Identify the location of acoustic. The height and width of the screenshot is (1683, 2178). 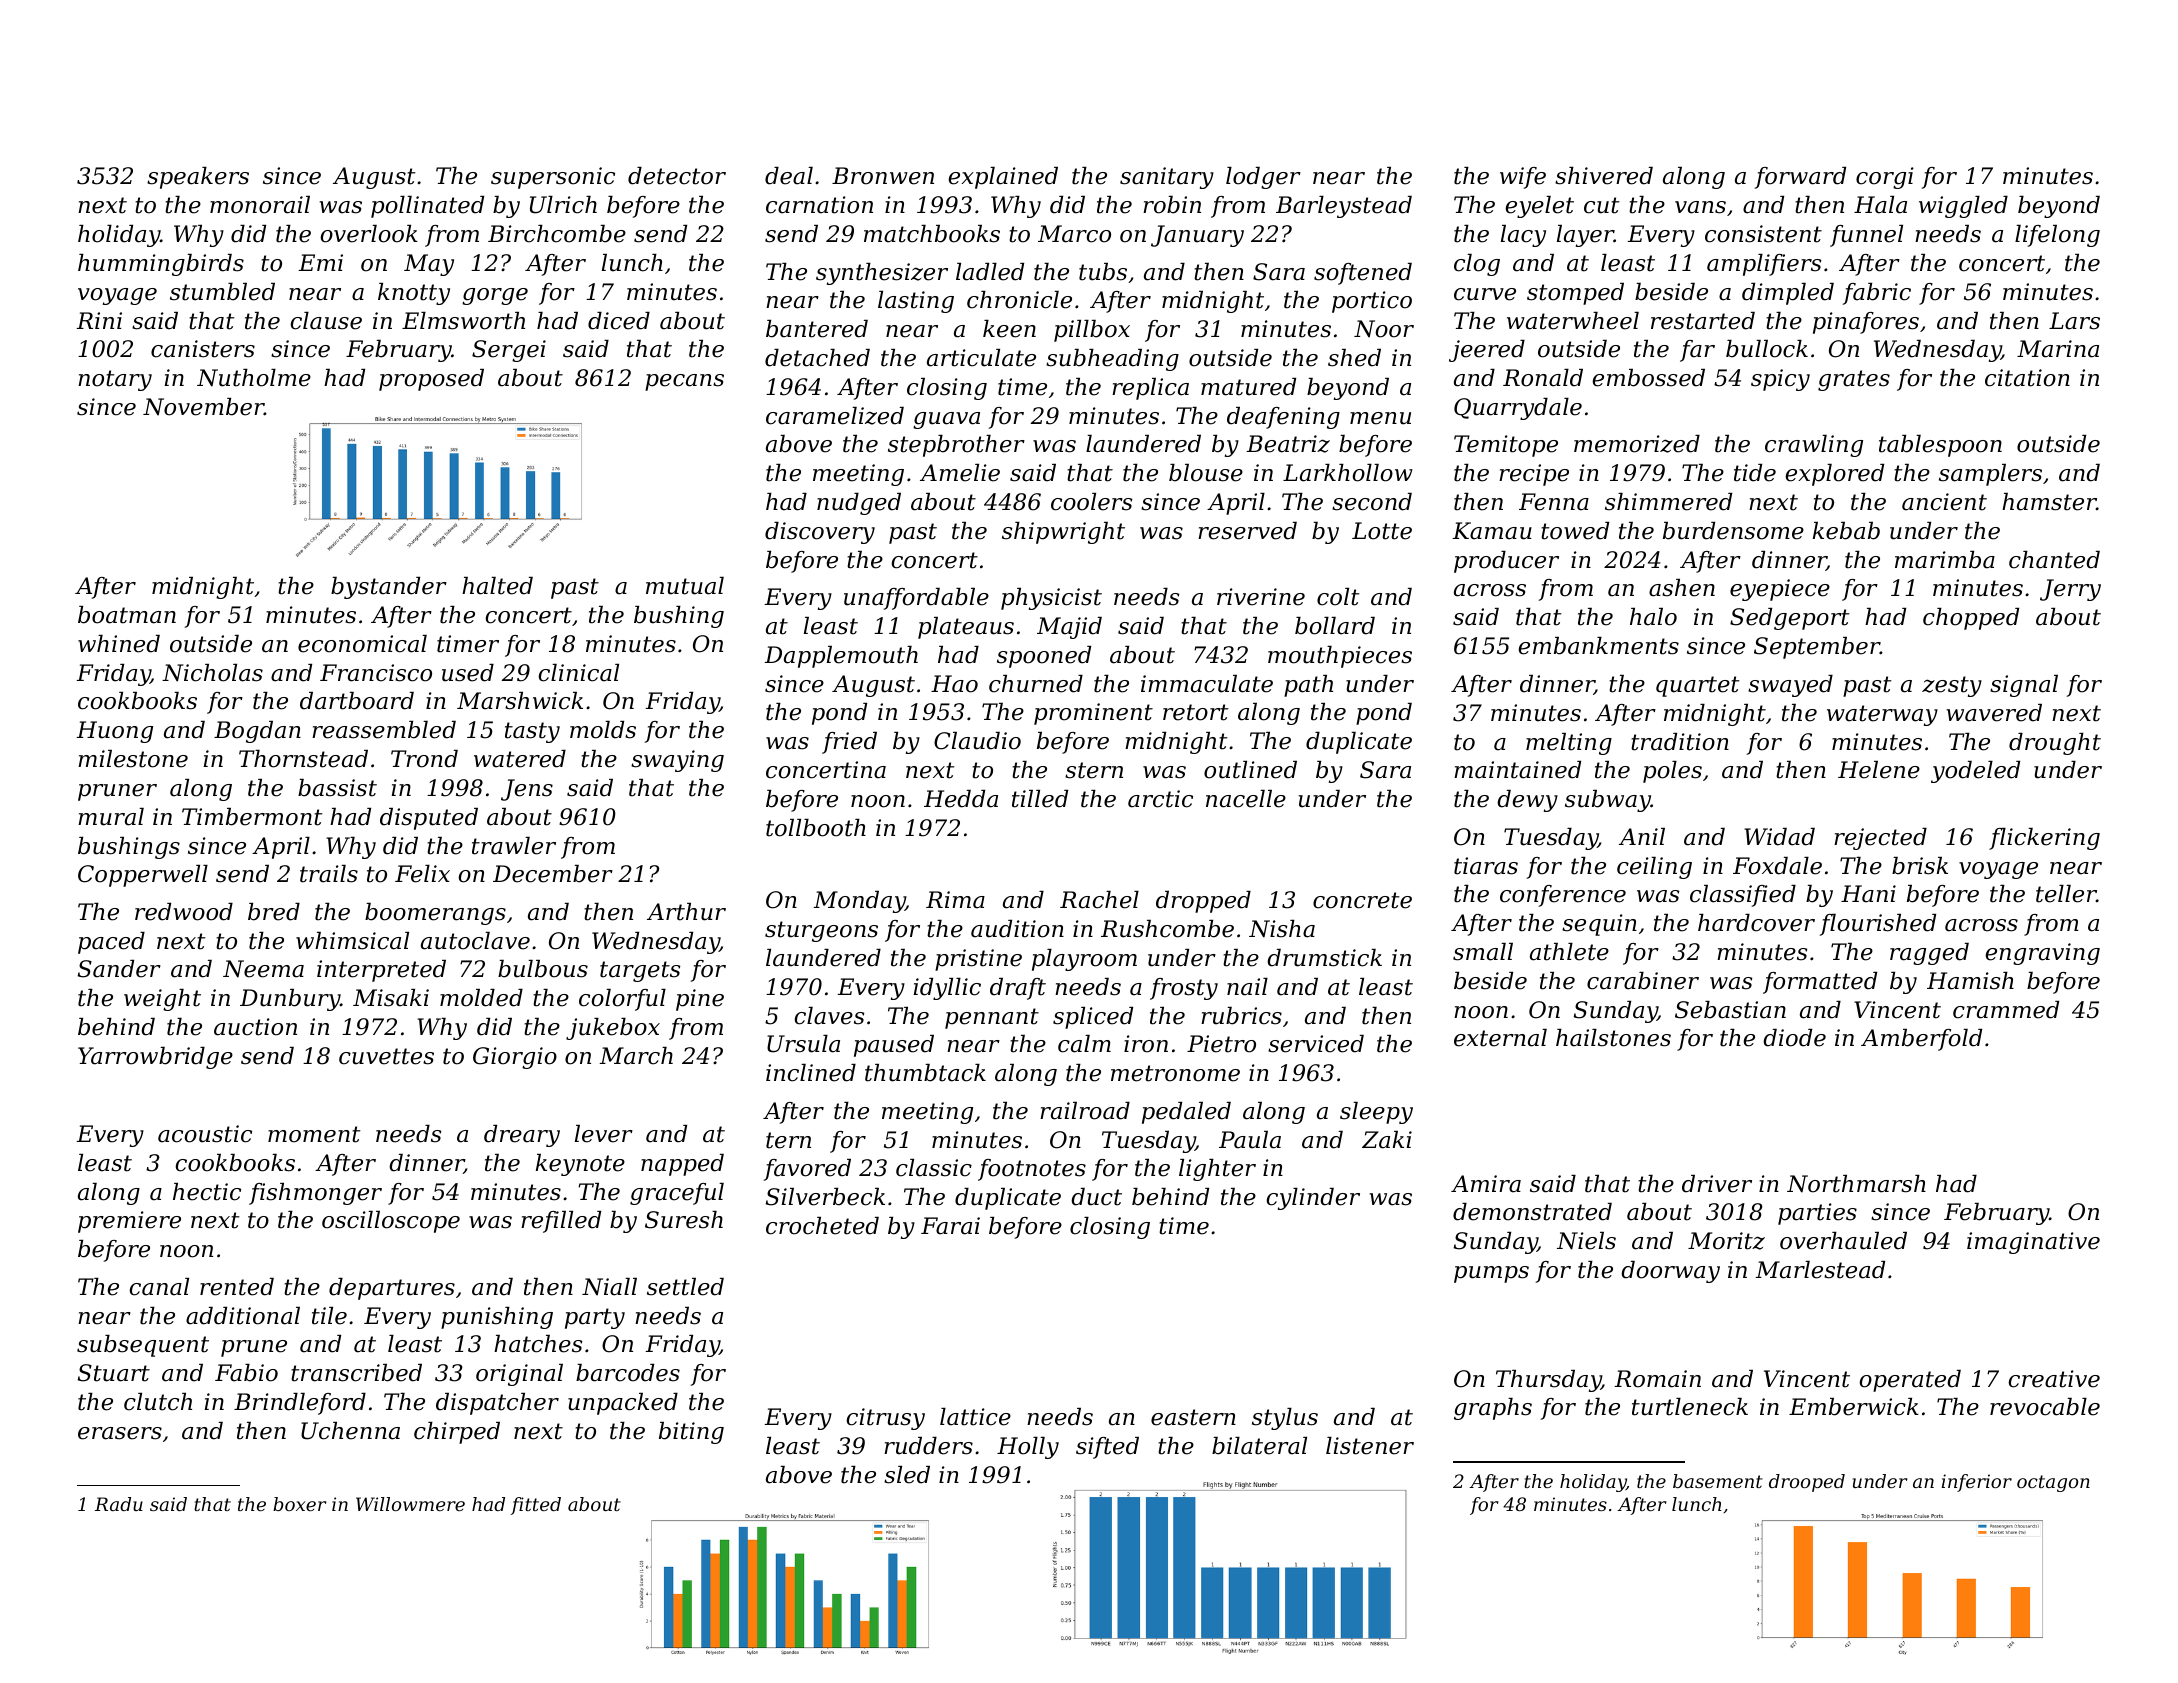
(205, 1134).
